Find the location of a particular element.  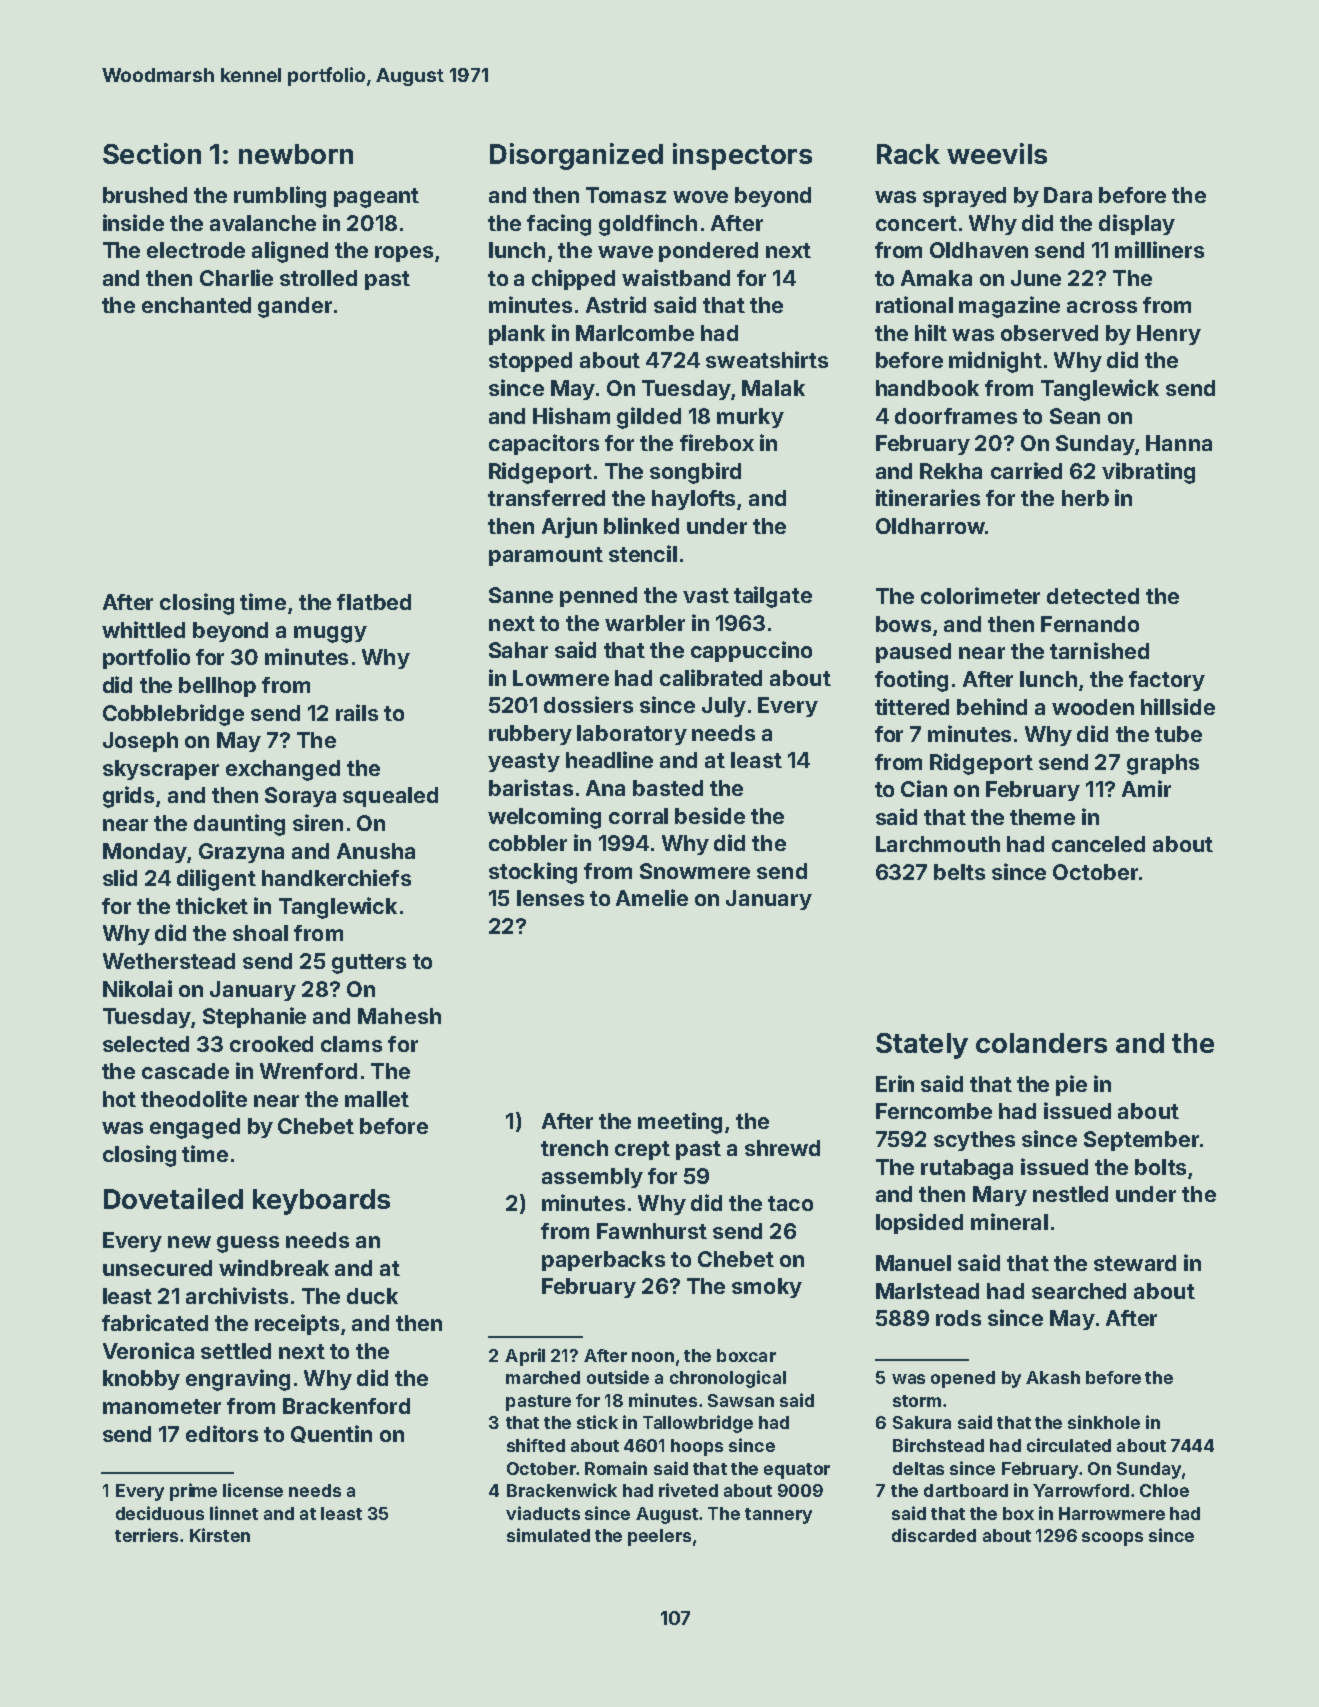

squealed is located at coordinates (390, 797).
